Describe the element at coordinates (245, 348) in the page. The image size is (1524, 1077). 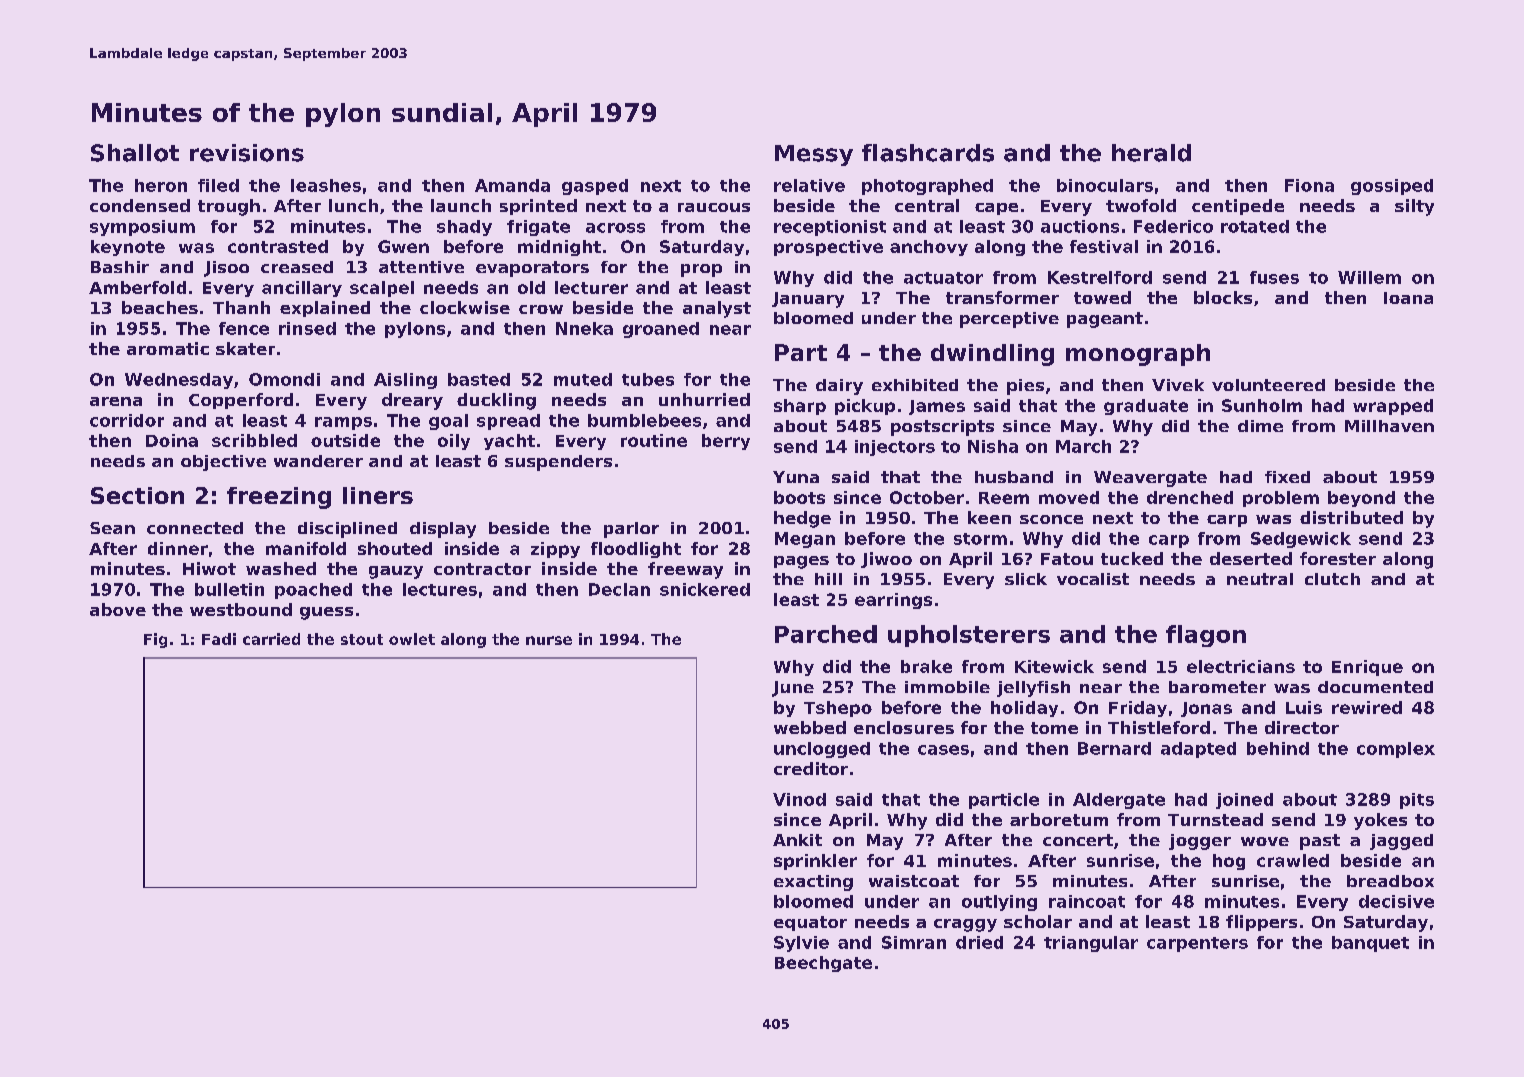
I see `skater` at that location.
